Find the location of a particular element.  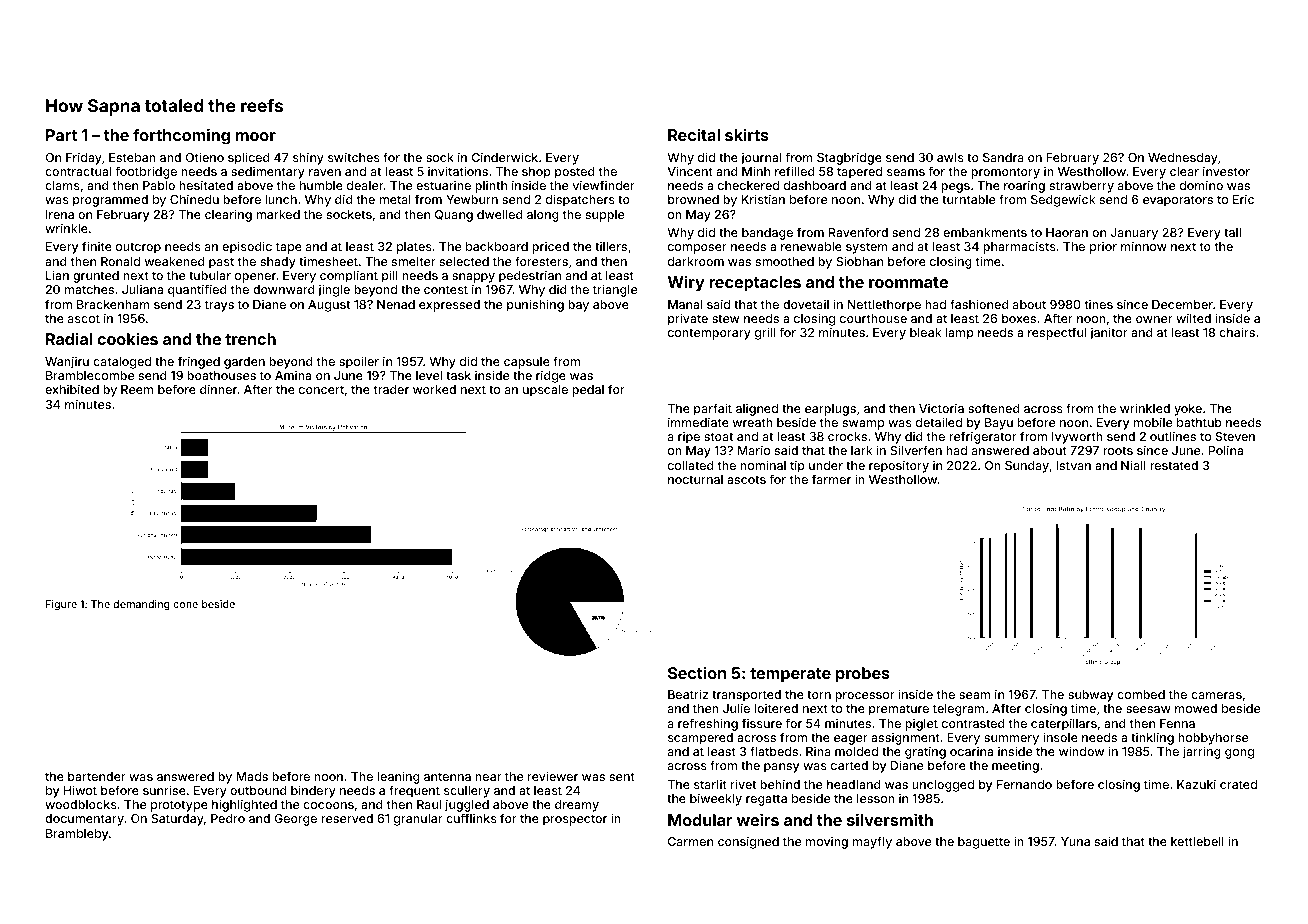

Manal is located at coordinates (685, 304).
